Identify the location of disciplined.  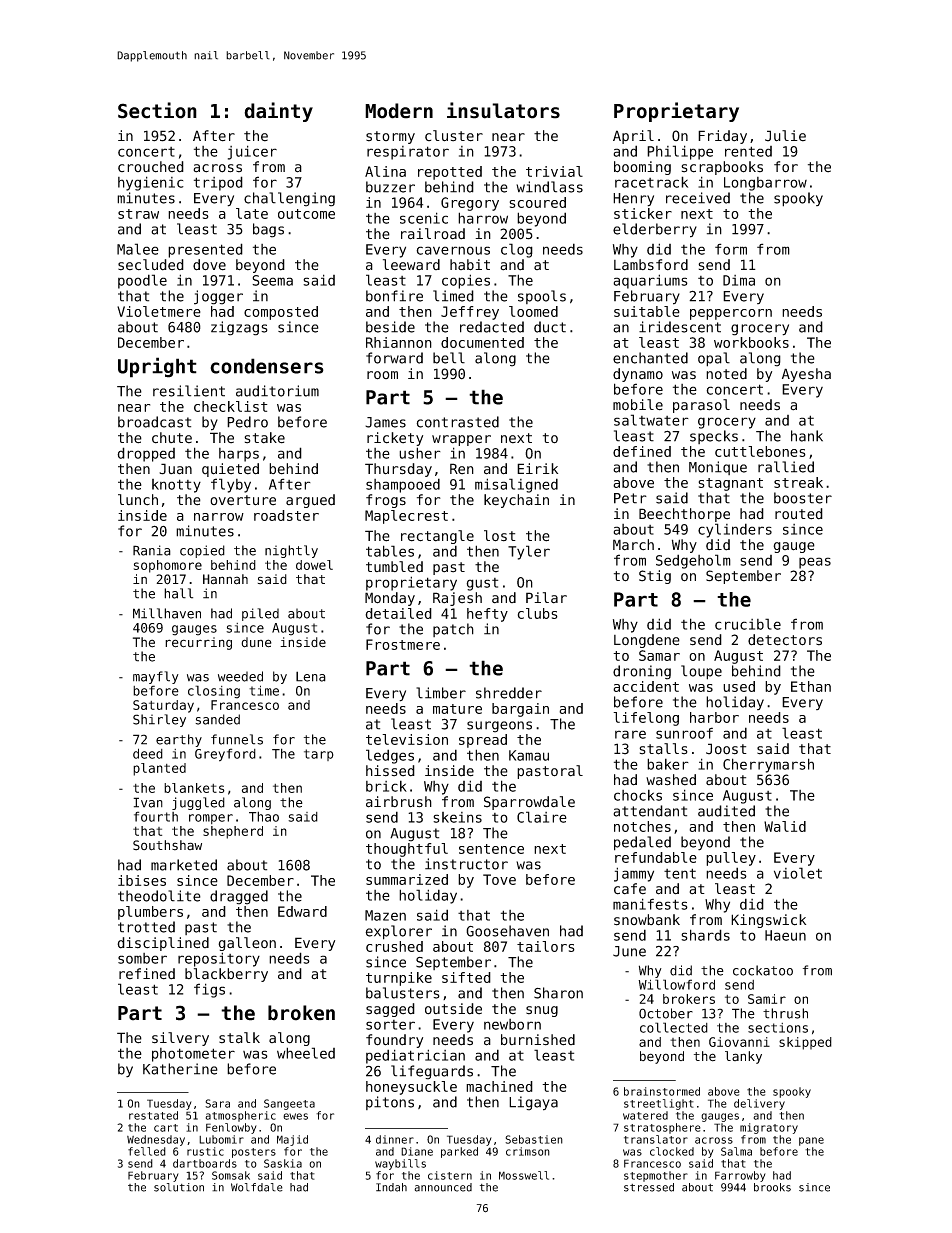
(163, 944).
